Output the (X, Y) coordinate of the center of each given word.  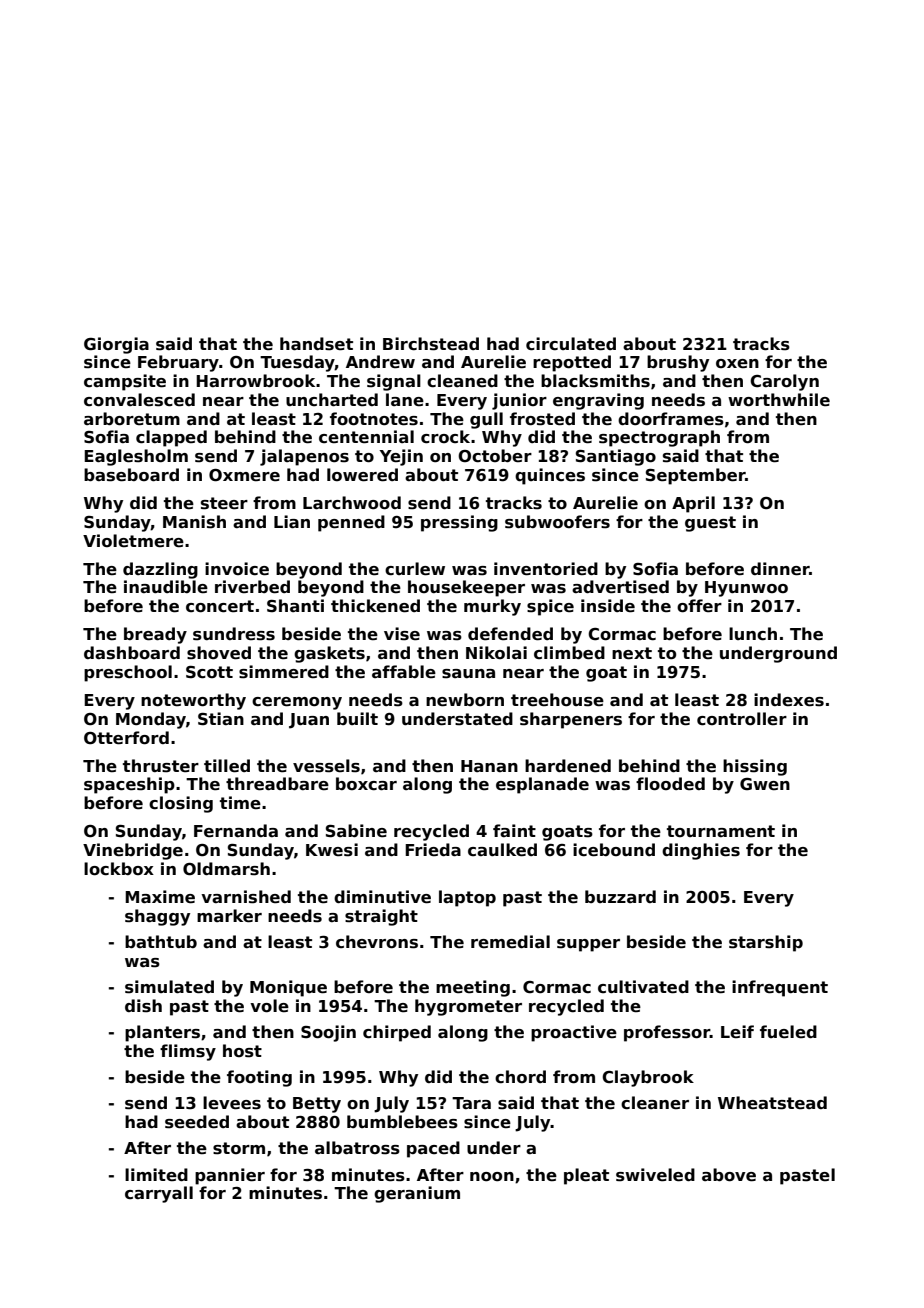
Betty (317, 1105)
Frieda (433, 850)
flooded (670, 784)
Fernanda (236, 831)
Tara (471, 1103)
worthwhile (779, 400)
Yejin (401, 457)
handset (316, 344)
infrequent (780, 988)
